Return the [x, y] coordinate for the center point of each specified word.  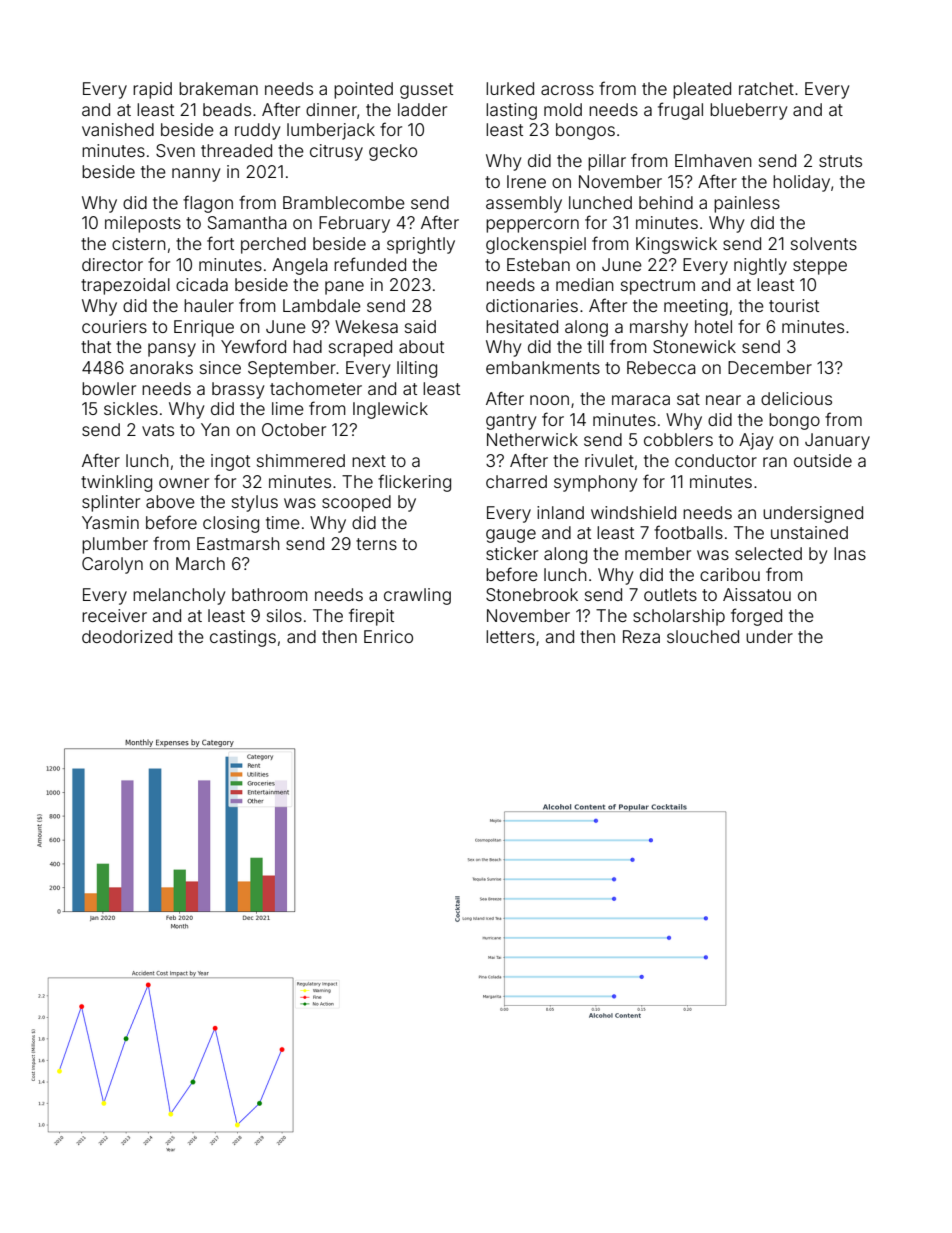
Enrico [388, 636]
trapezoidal [125, 286]
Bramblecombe [344, 202]
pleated [702, 90]
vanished [118, 129]
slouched [703, 636]
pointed [363, 90]
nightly [760, 266]
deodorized [127, 636]
